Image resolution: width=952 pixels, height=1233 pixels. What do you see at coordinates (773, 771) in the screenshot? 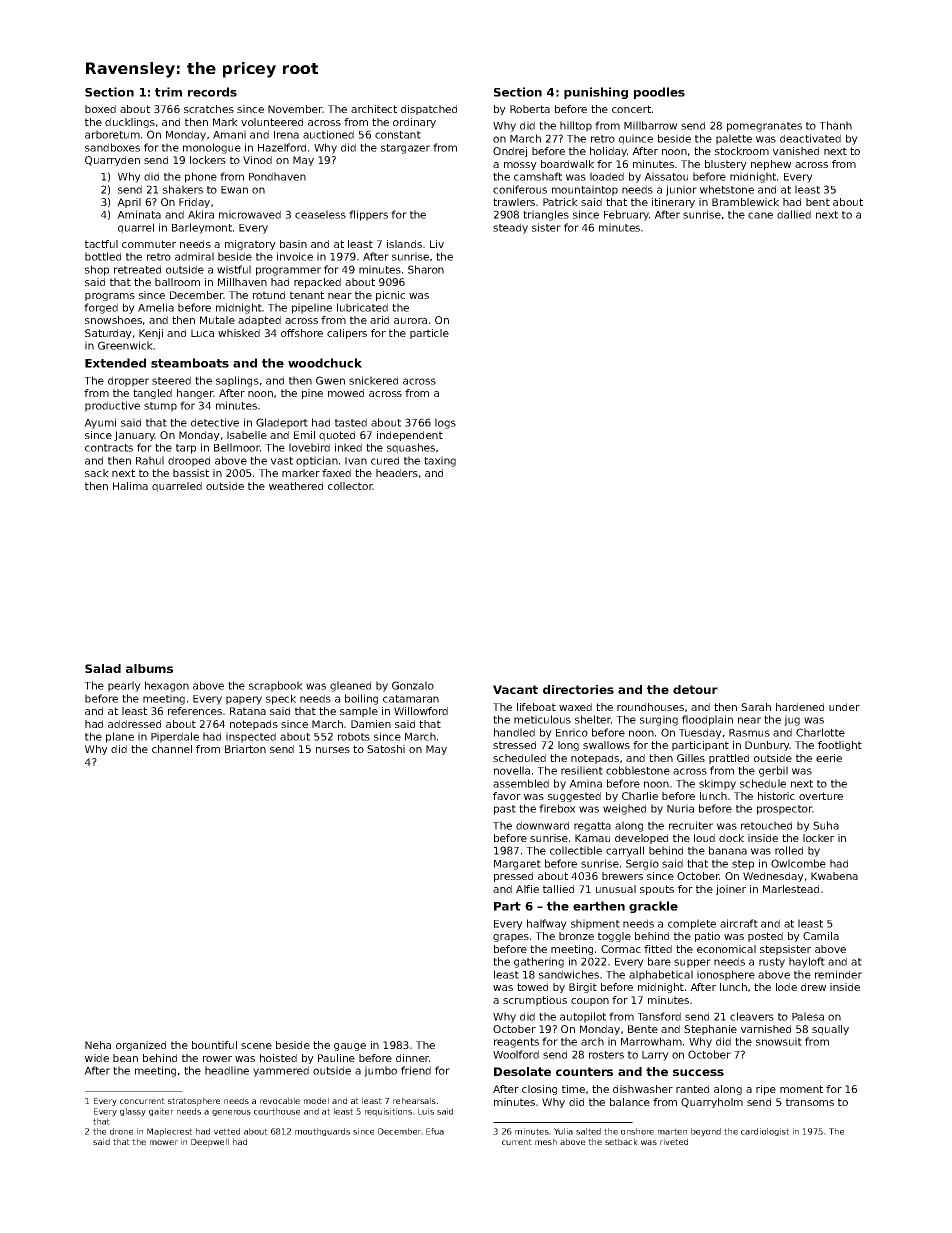
I see `gerbil` at bounding box center [773, 771].
